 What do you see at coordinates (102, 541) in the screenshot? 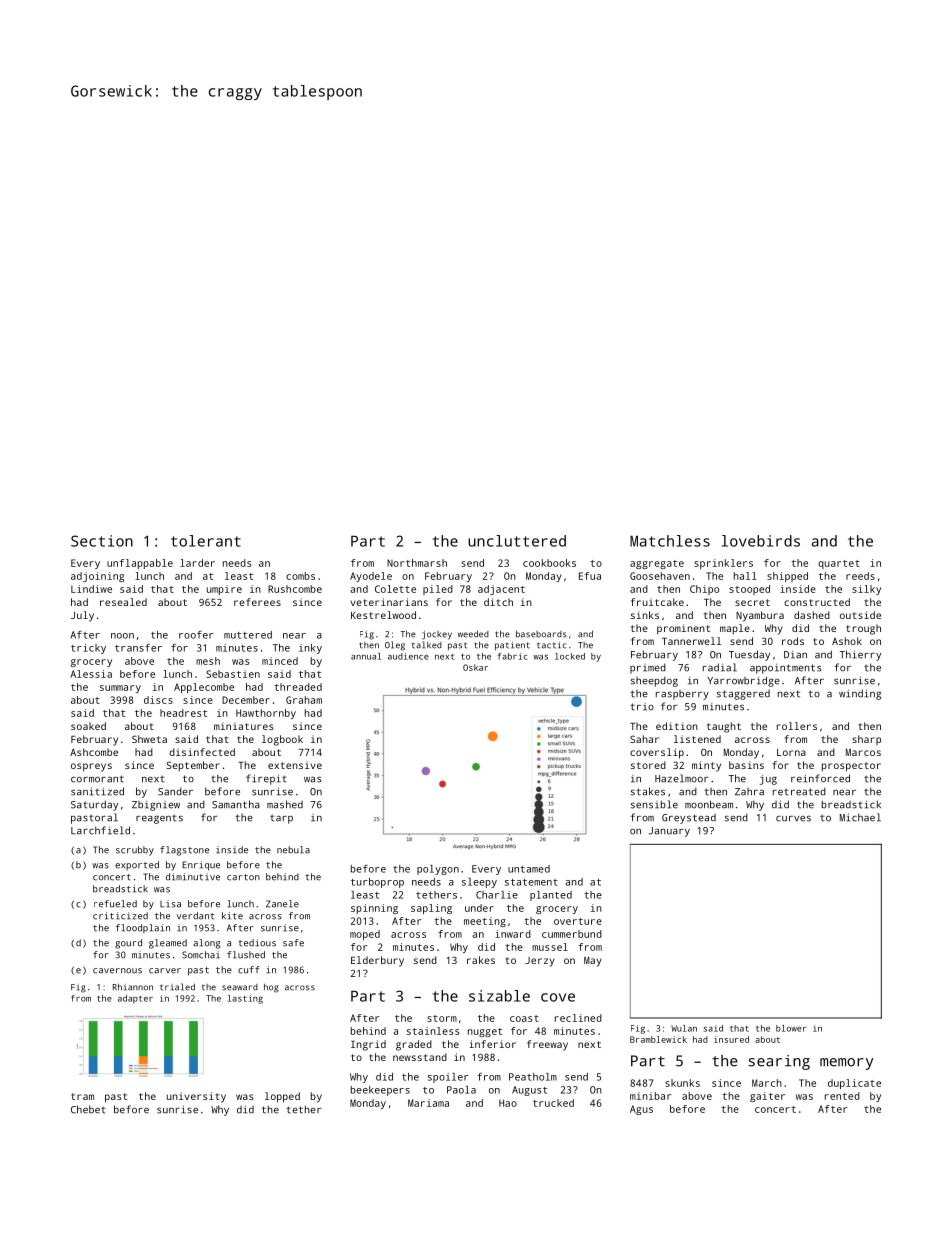
I see `Section` at bounding box center [102, 541].
